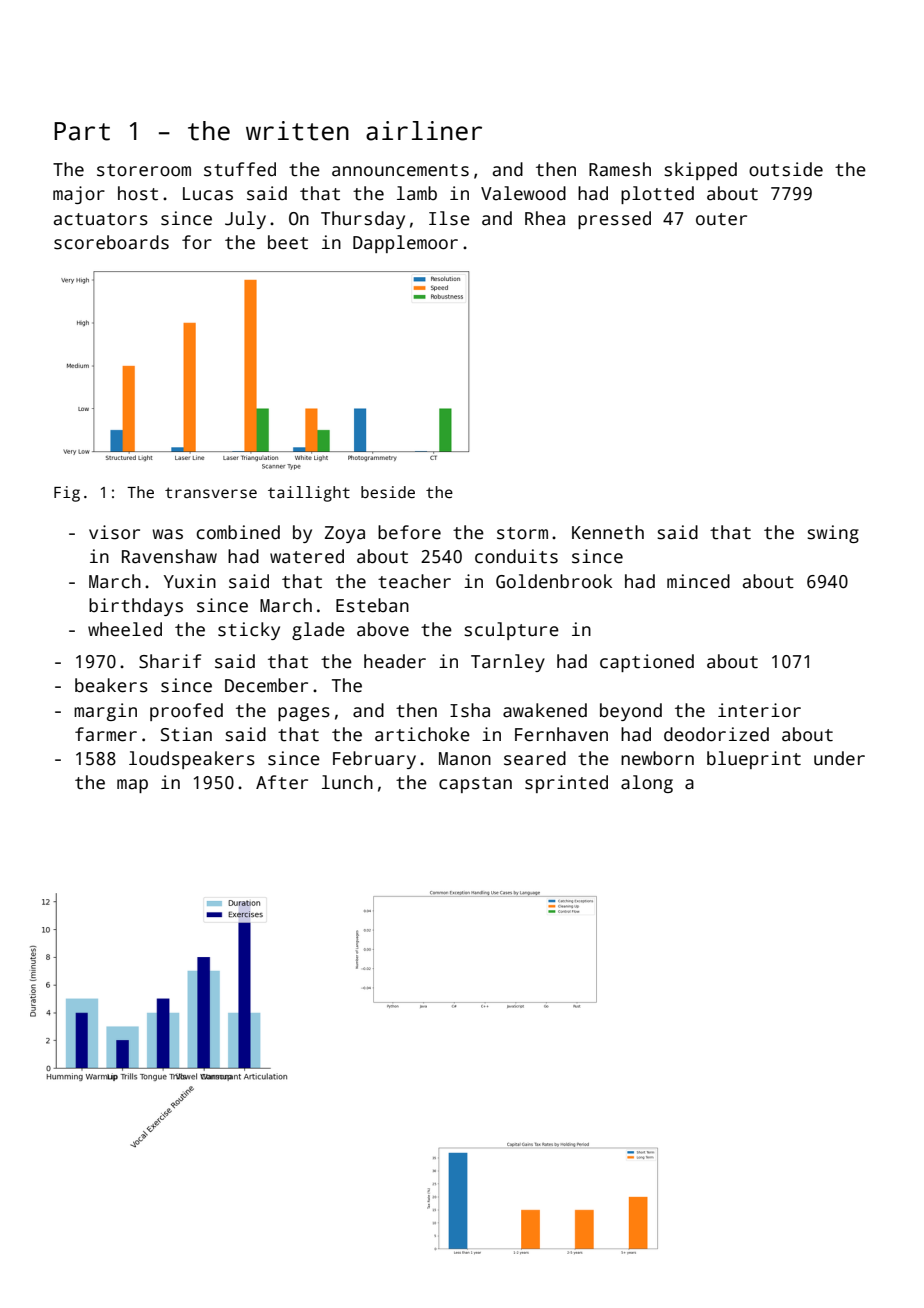 This document has width=924, height=1308. I want to click on outer, so click(721, 219).
